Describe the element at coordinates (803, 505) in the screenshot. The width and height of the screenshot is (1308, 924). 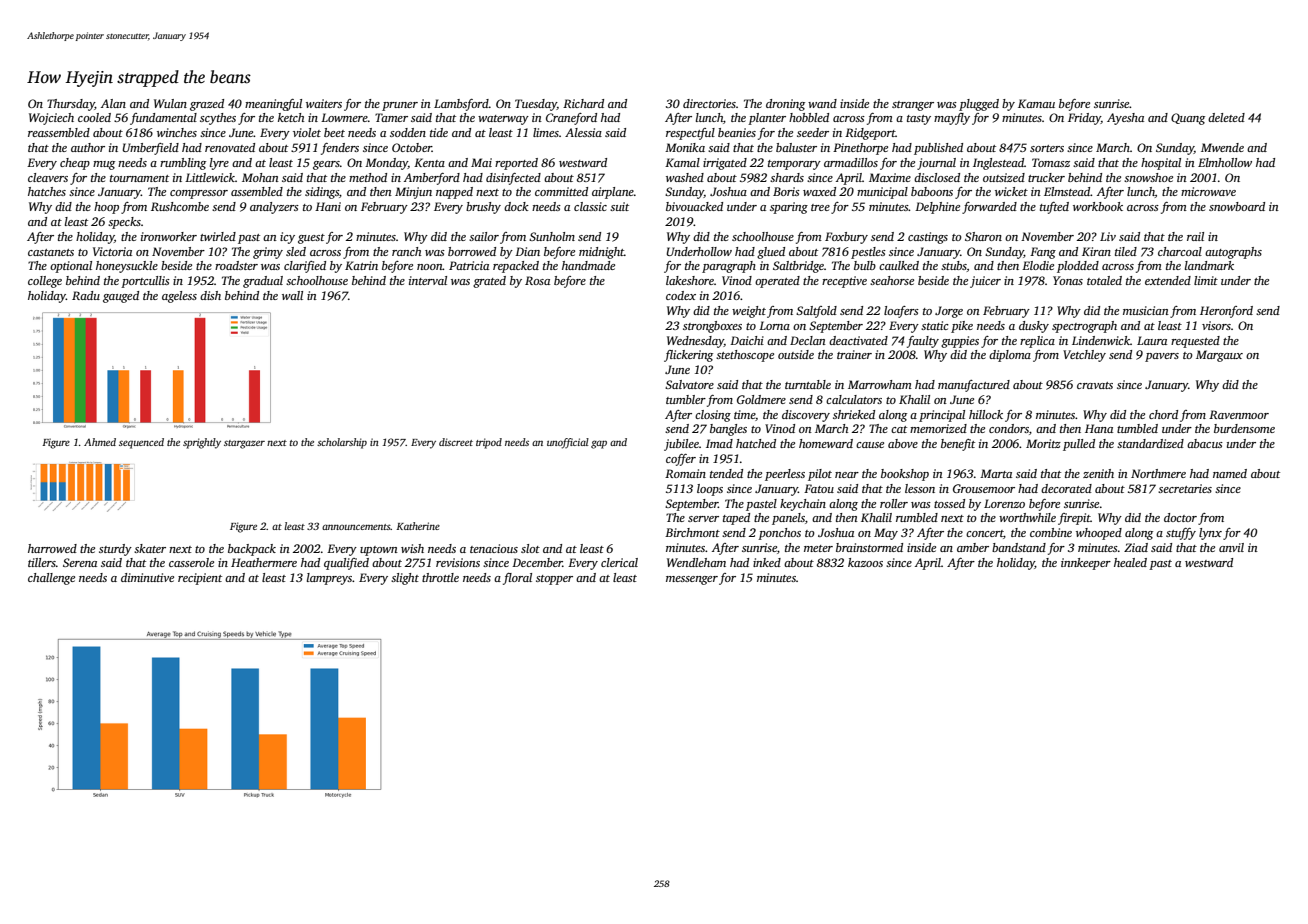
I see `keychain` at that location.
